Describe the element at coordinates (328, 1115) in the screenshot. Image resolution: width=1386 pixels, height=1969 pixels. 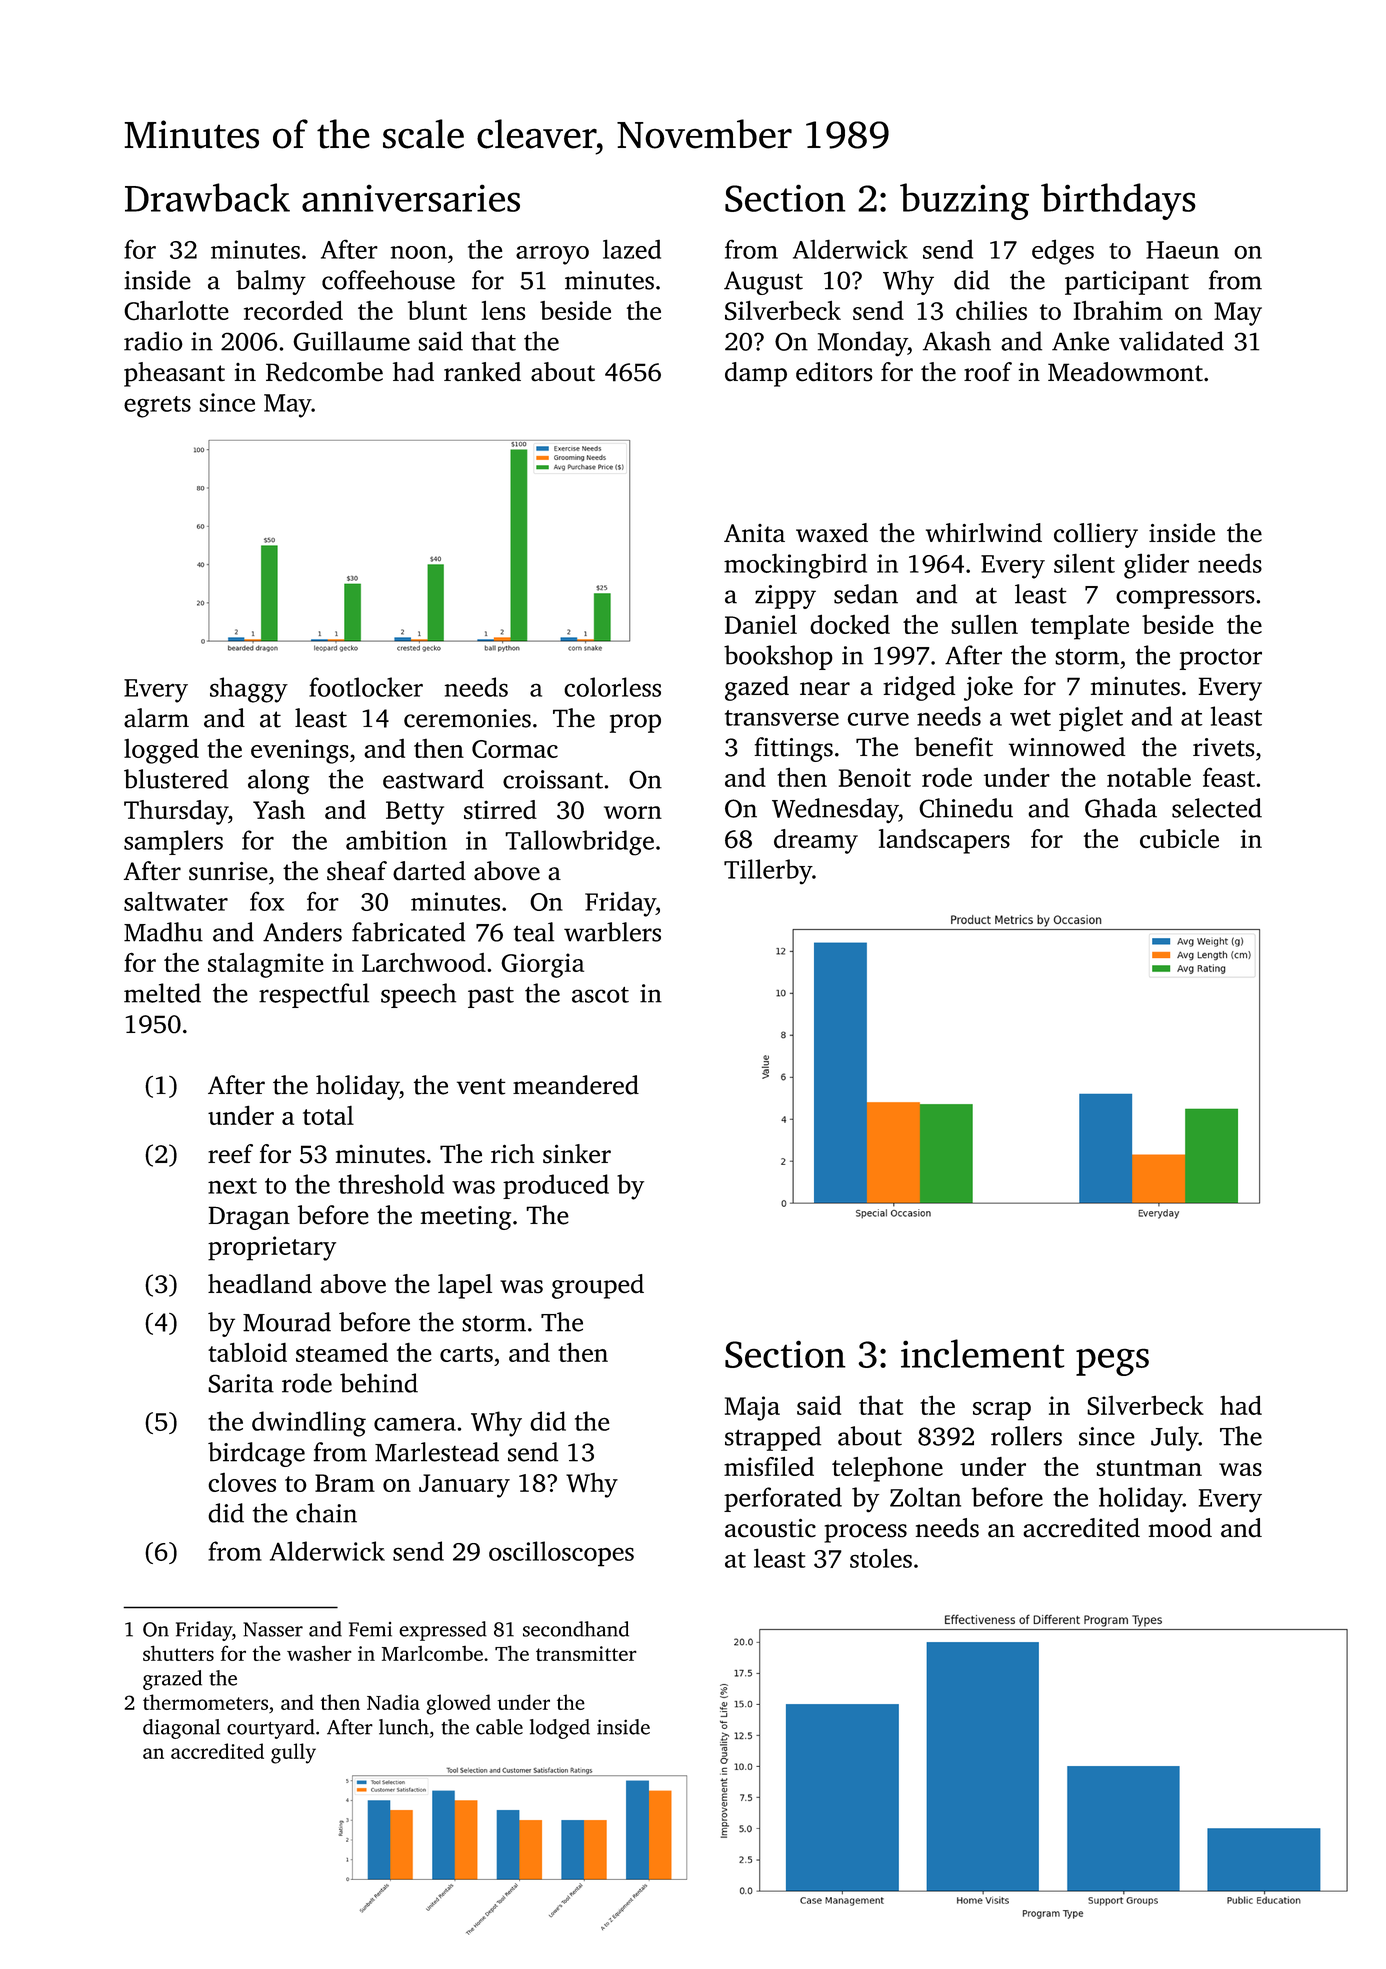
I see `total` at that location.
